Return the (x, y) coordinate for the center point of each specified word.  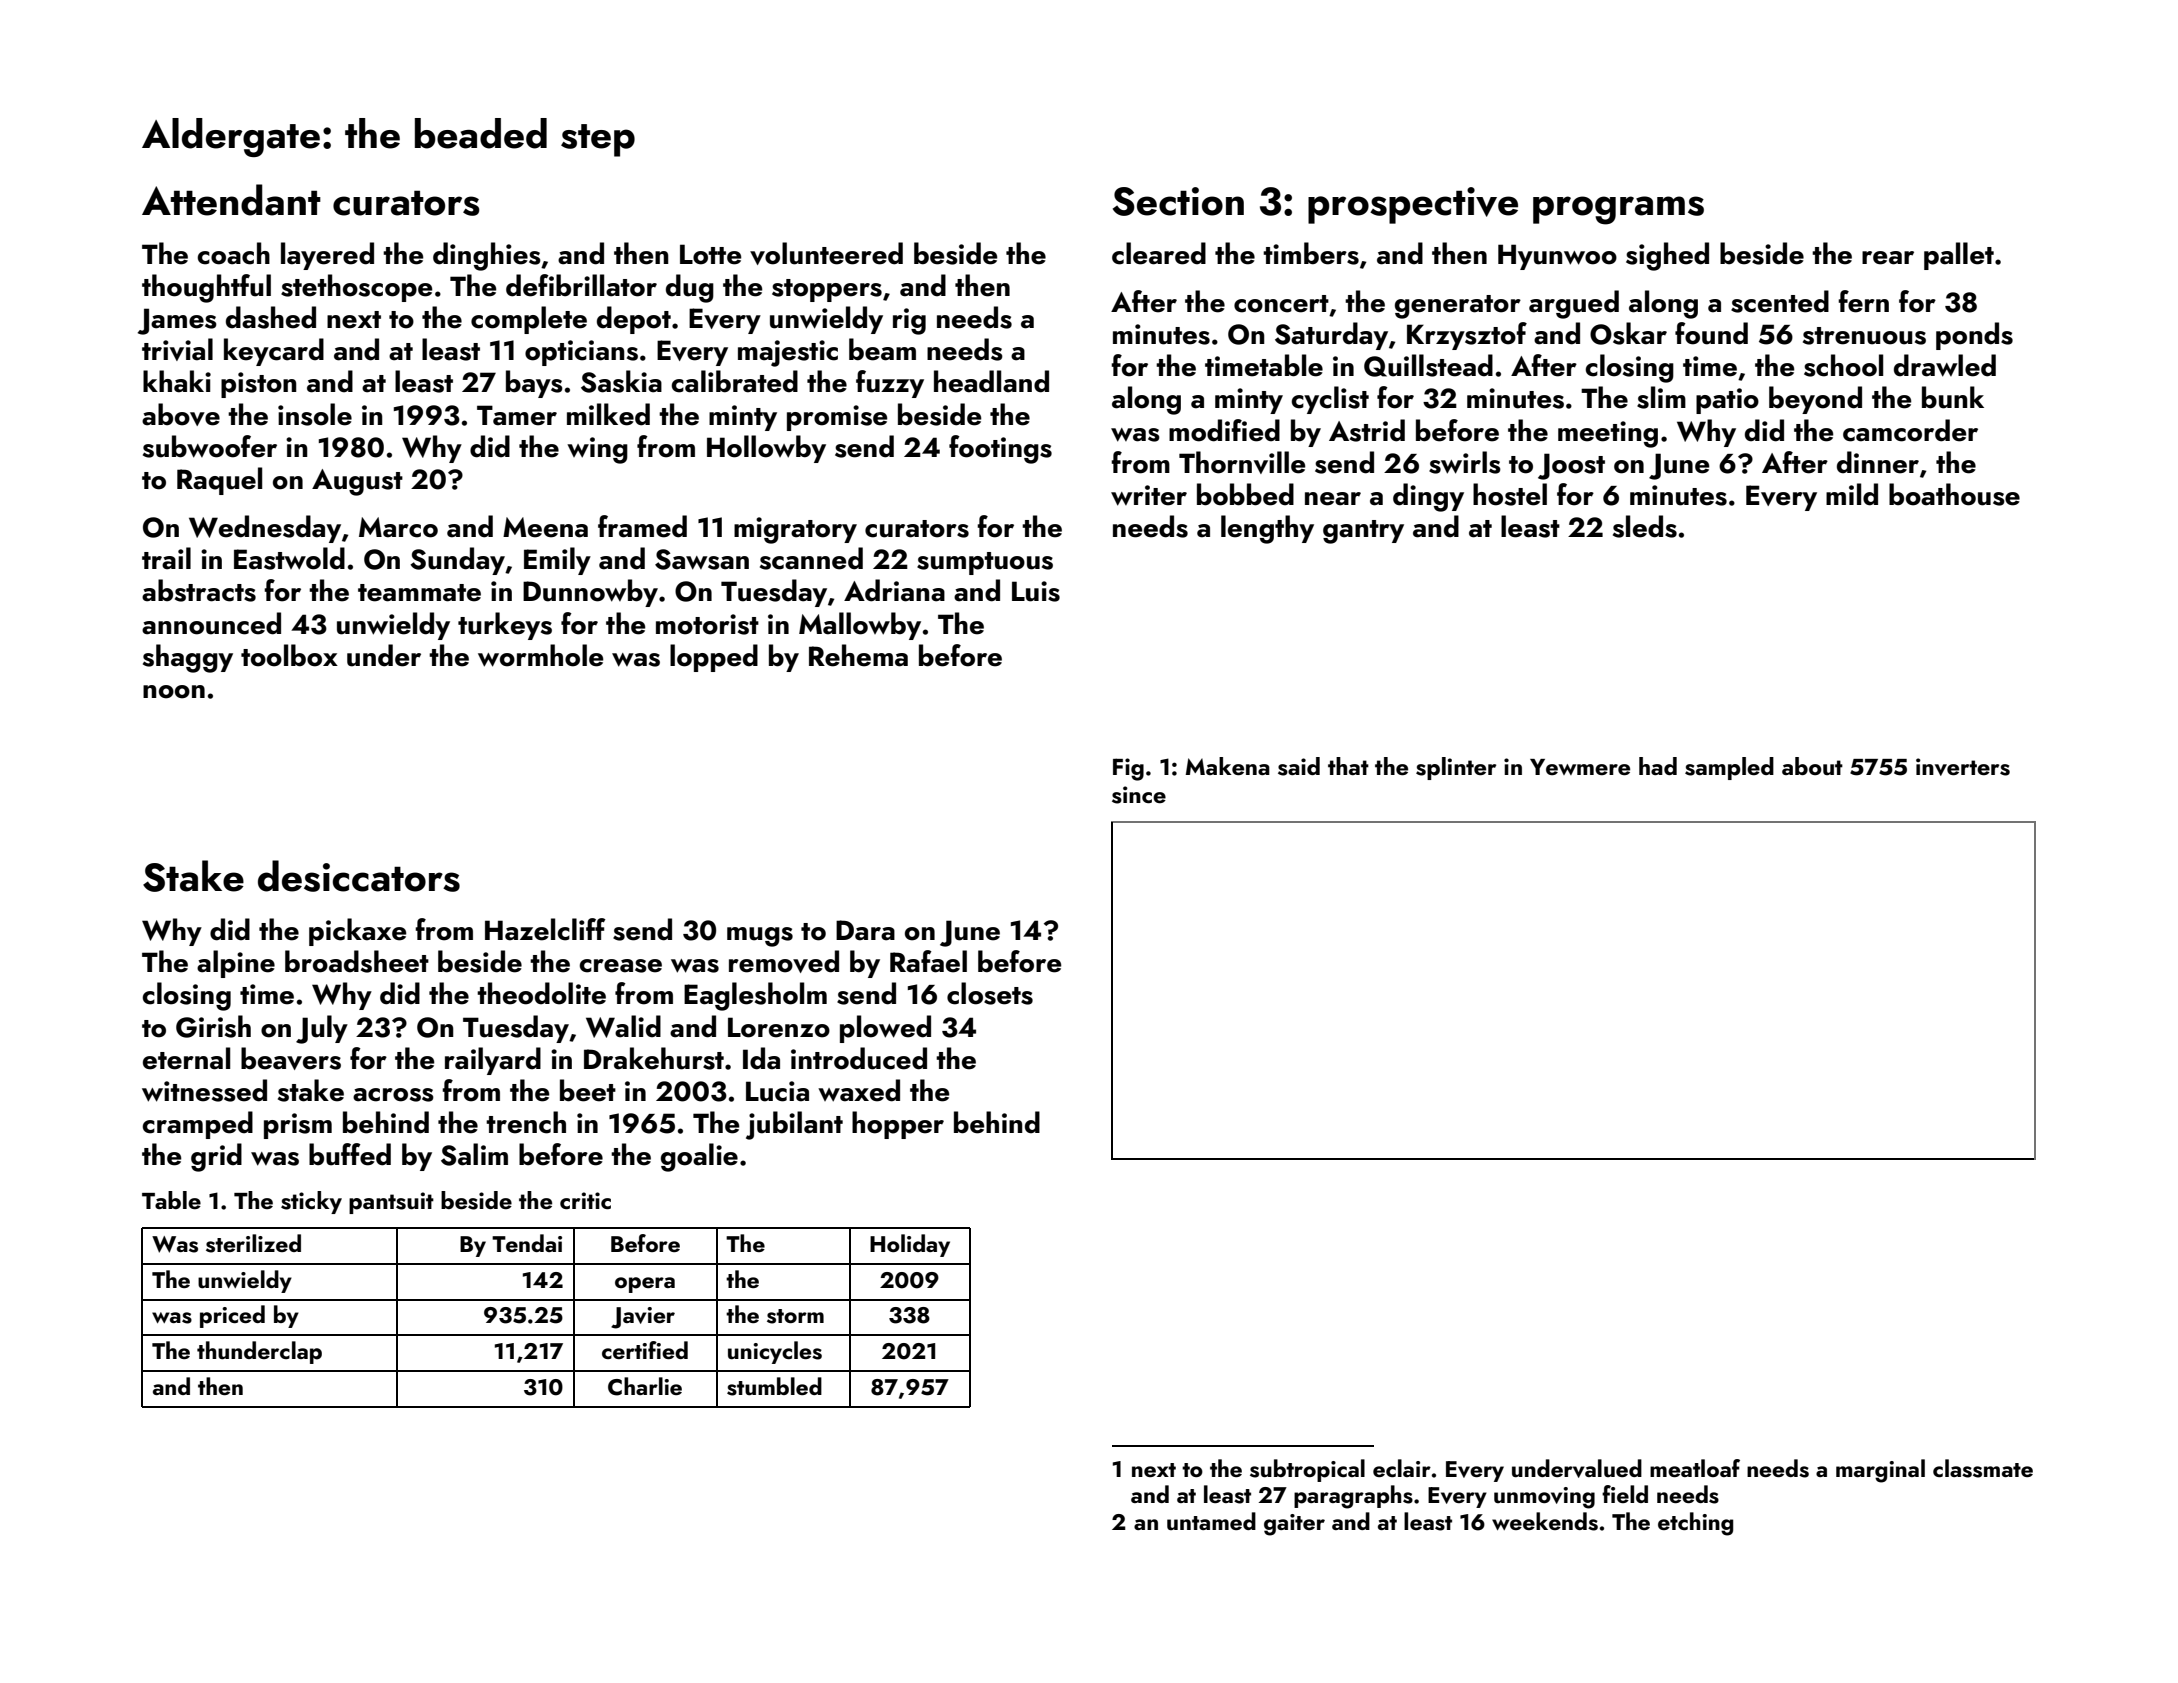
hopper (898, 1125)
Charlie (645, 1386)
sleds (1645, 526)
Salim (474, 1154)
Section (1178, 201)
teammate (419, 593)
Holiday (910, 1245)
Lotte (711, 254)
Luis (1036, 591)
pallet (1959, 256)
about (1812, 766)
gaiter (1294, 1525)
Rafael (928, 961)
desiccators (359, 876)
